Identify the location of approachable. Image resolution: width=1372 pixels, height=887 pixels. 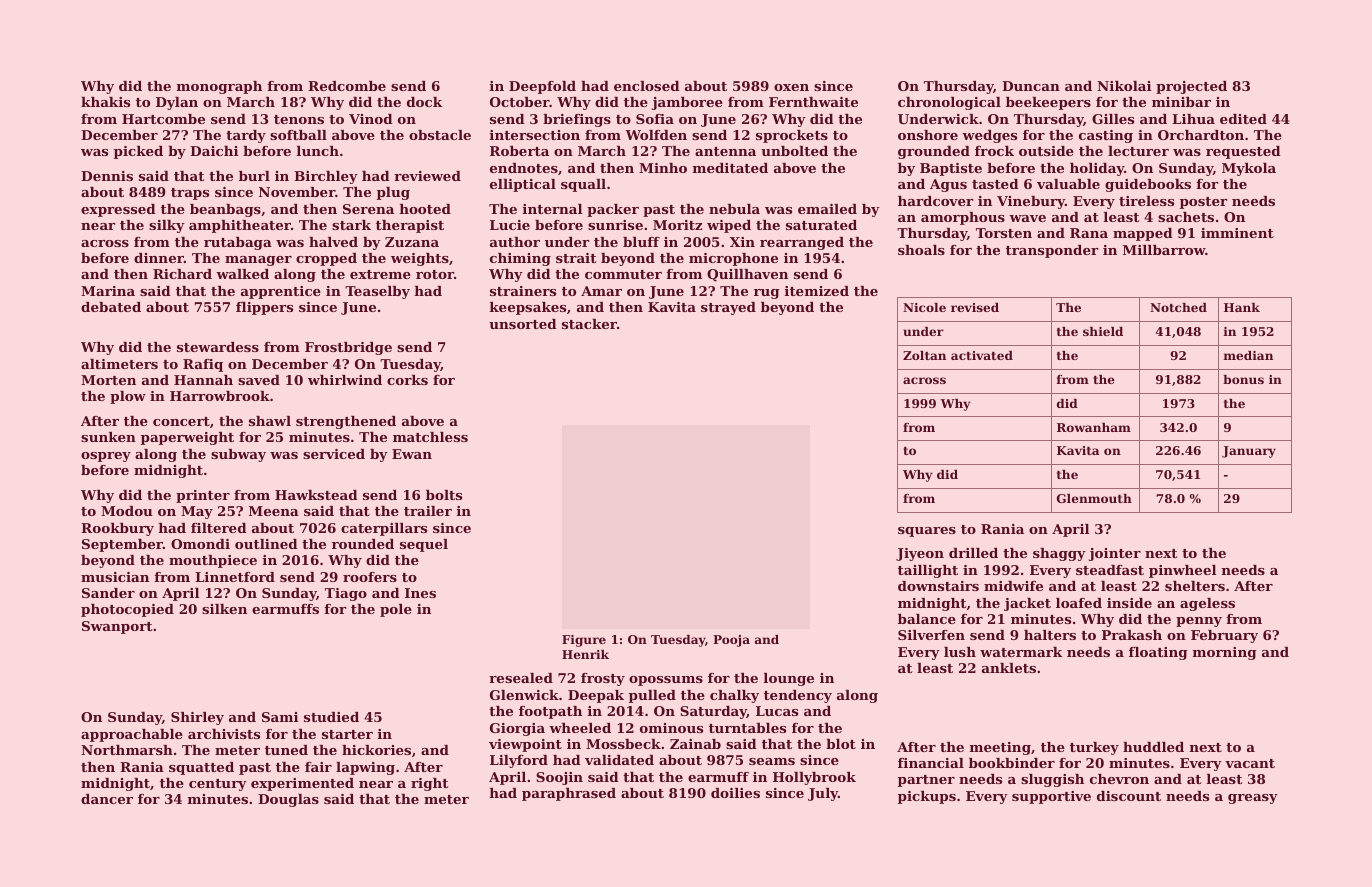
(132, 735).
